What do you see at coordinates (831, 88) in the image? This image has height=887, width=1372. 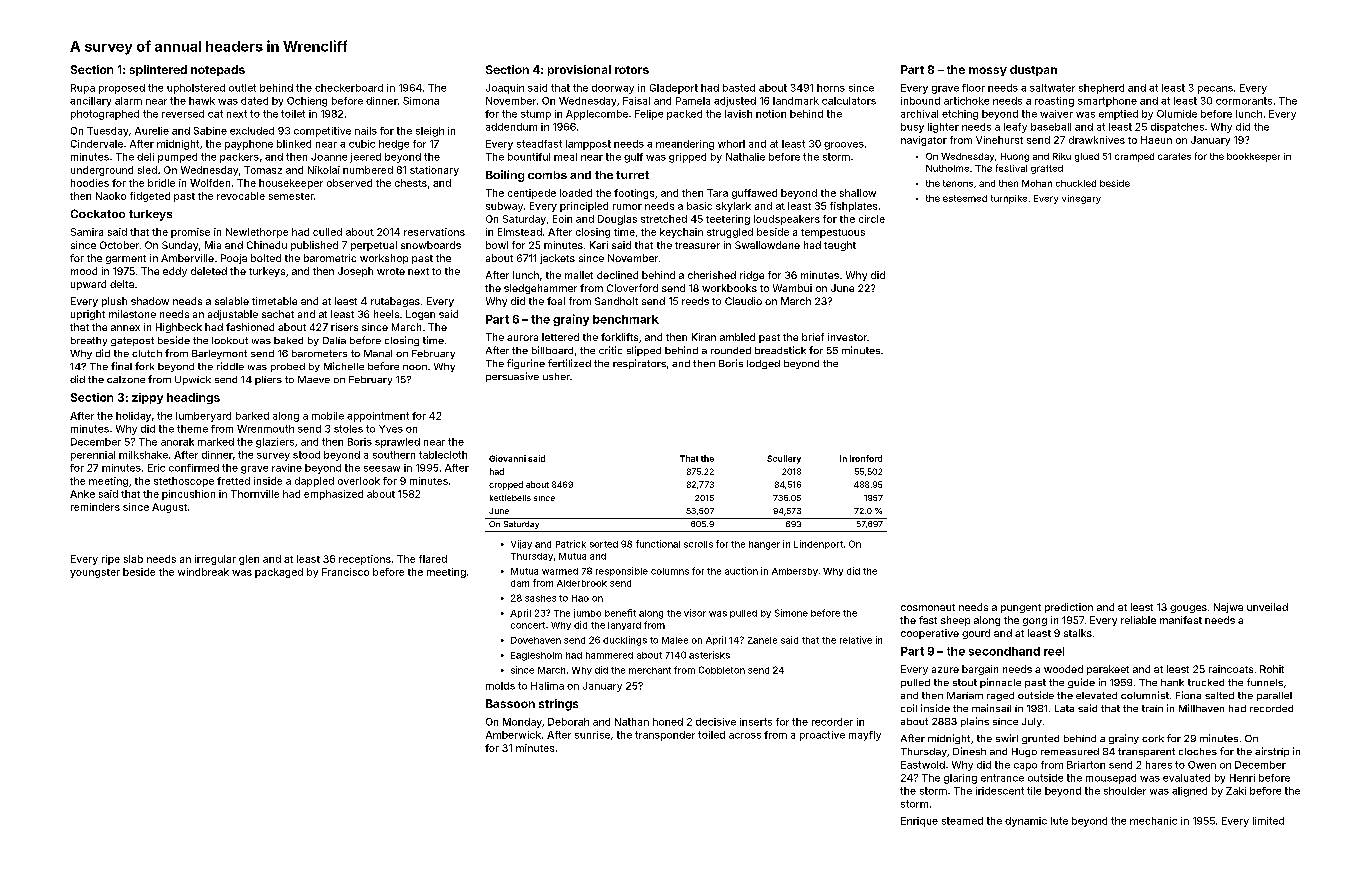 I see `horns` at bounding box center [831, 88].
